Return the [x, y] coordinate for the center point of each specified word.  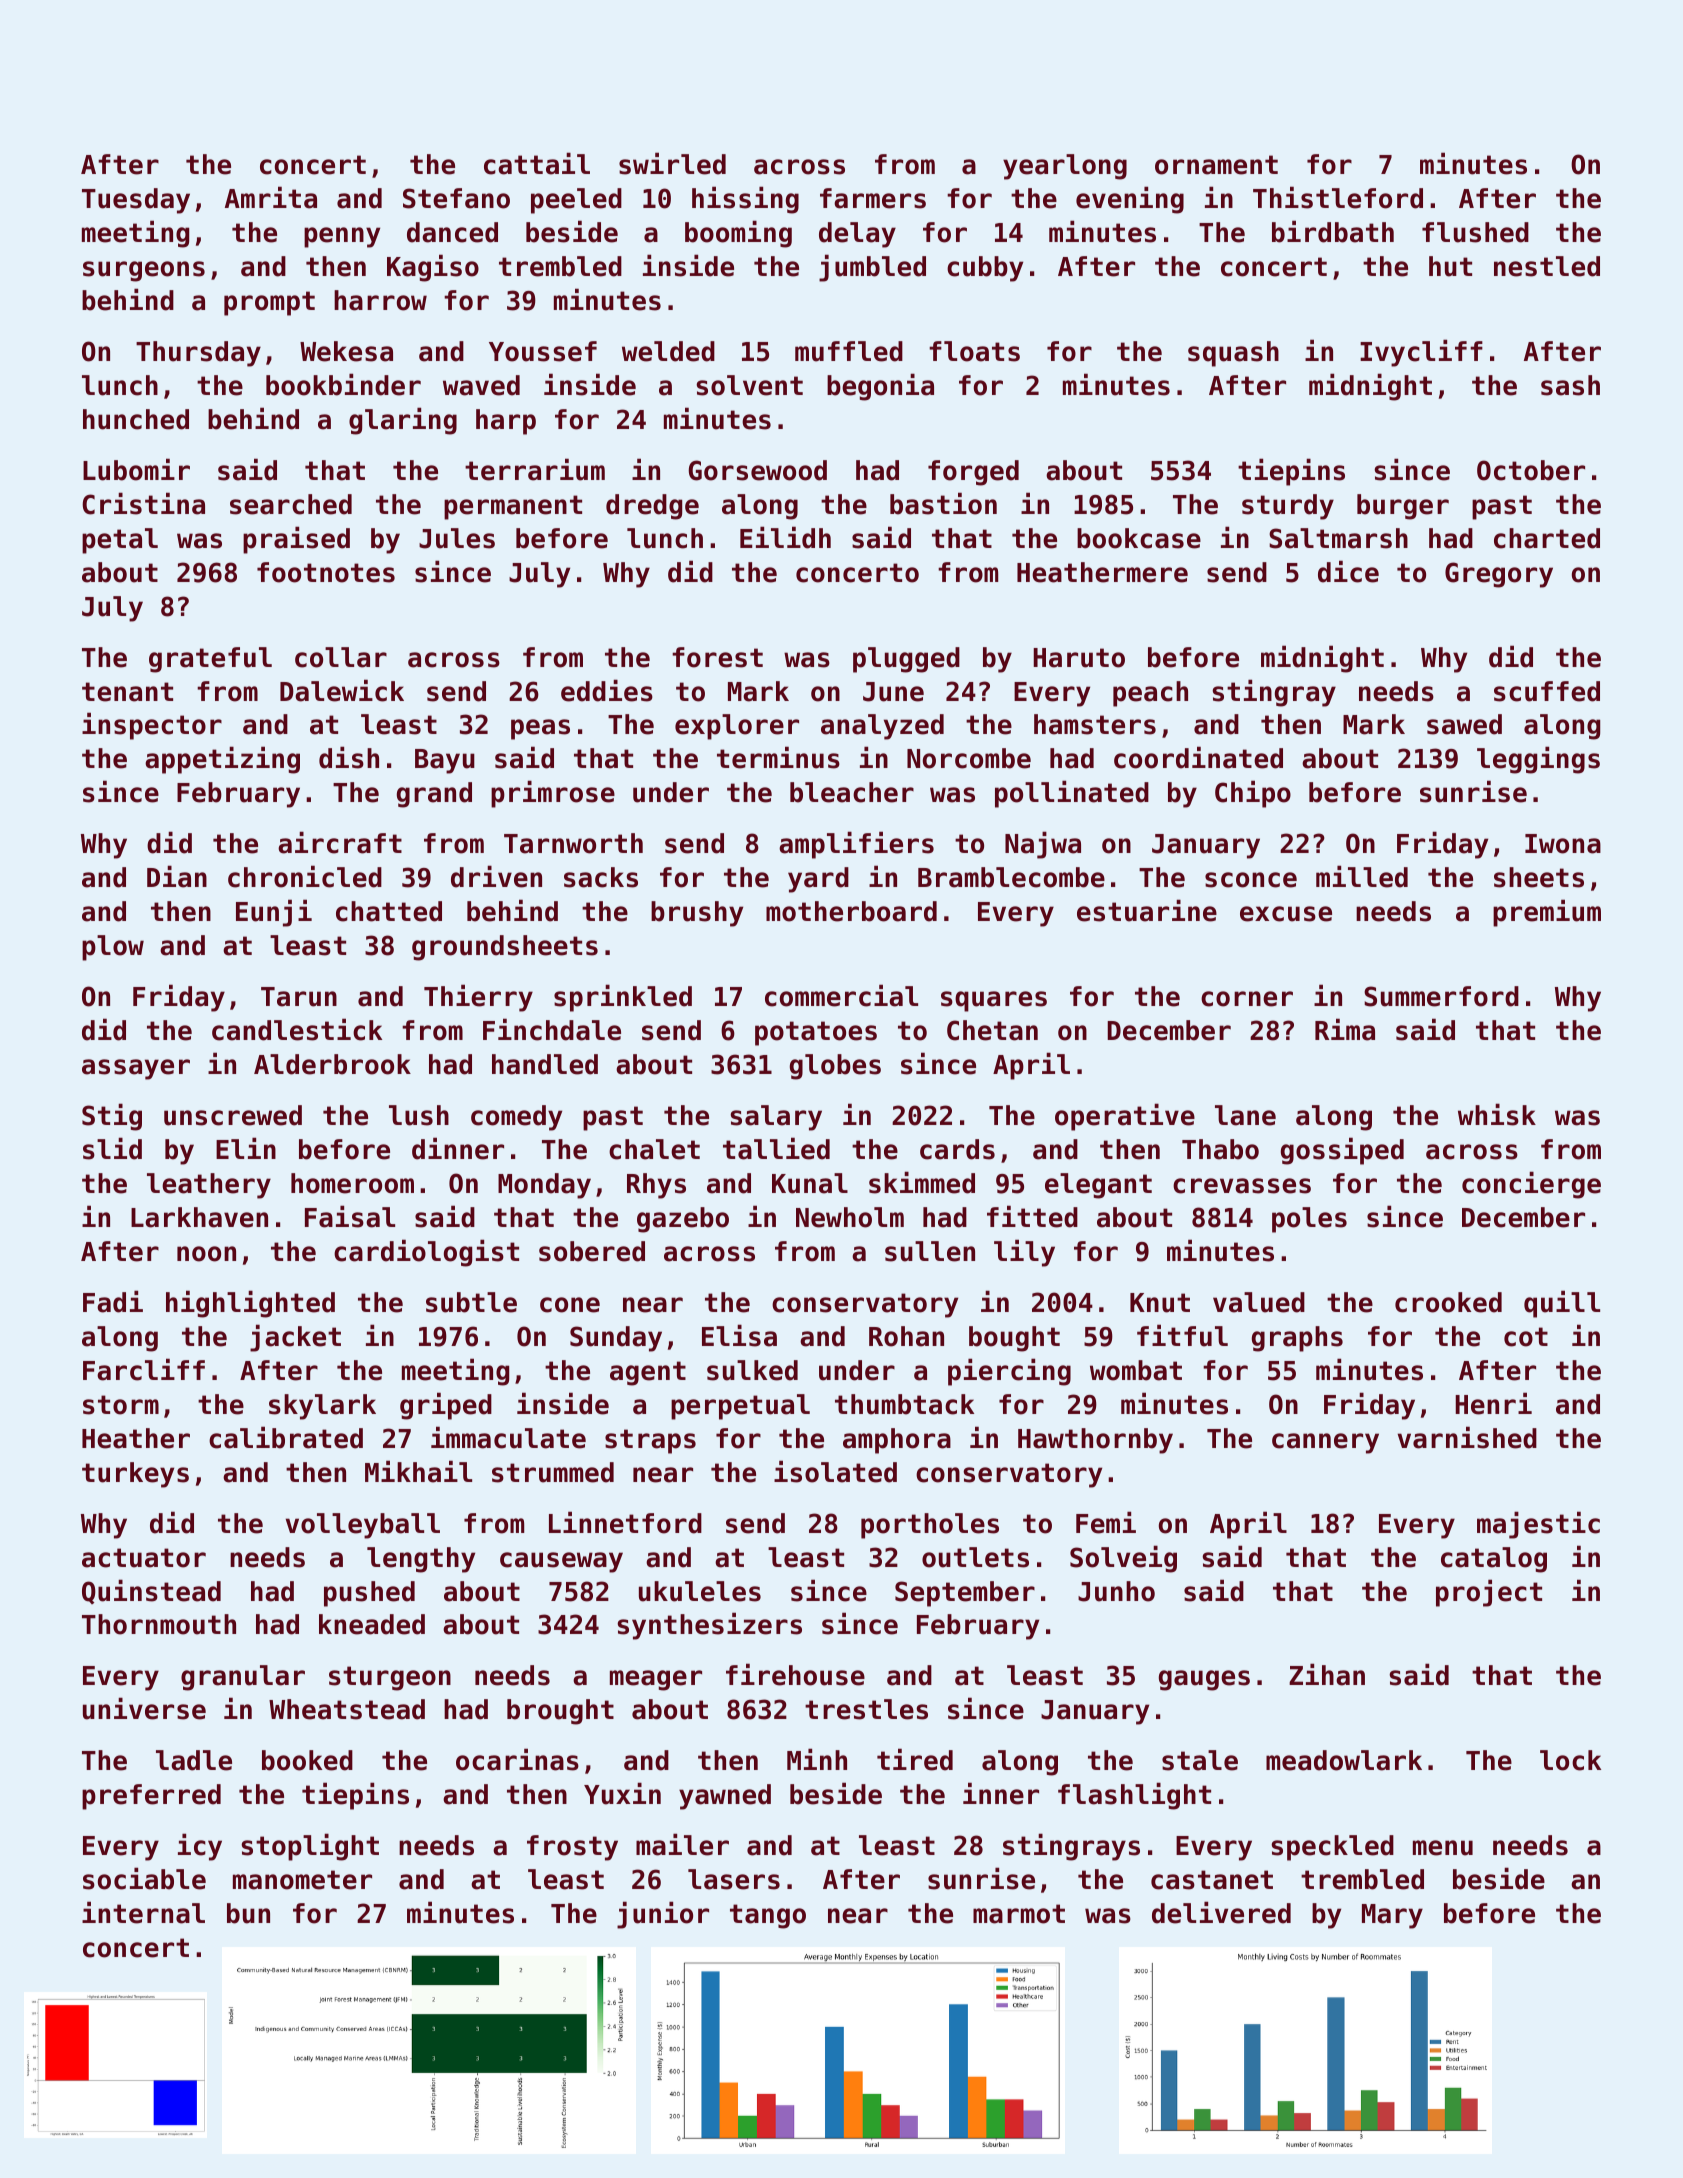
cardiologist [426, 1253]
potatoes [816, 1033]
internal [143, 1912]
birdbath [1333, 231]
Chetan [992, 1030]
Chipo [1253, 794]
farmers [873, 198]
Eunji [274, 913]
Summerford [1441, 996]
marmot [1019, 1914]
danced [452, 232]
